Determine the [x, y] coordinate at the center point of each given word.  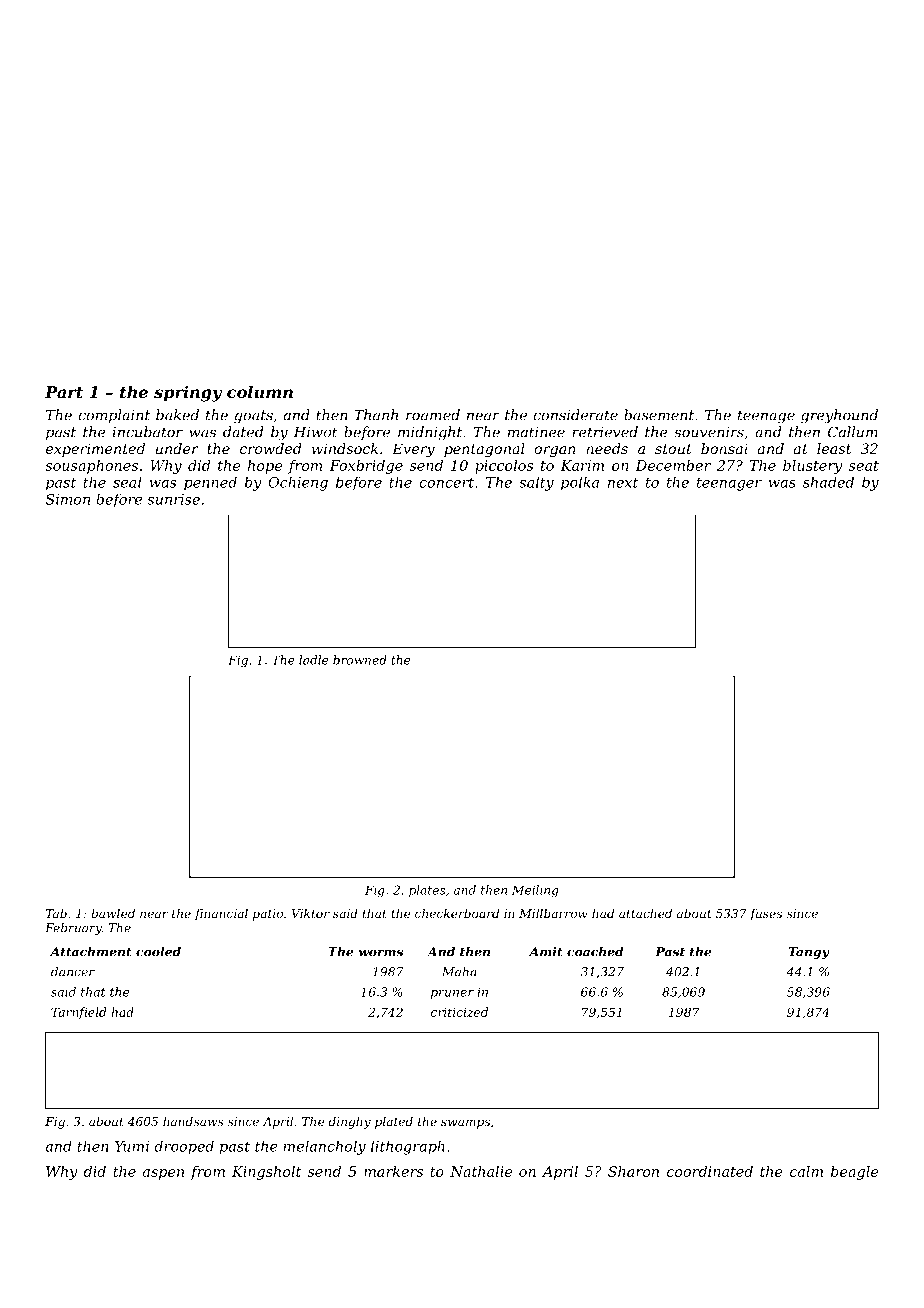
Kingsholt [266, 1173]
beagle [854, 1173]
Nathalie [481, 1171]
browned [360, 660]
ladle [313, 660]
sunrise [173, 499]
